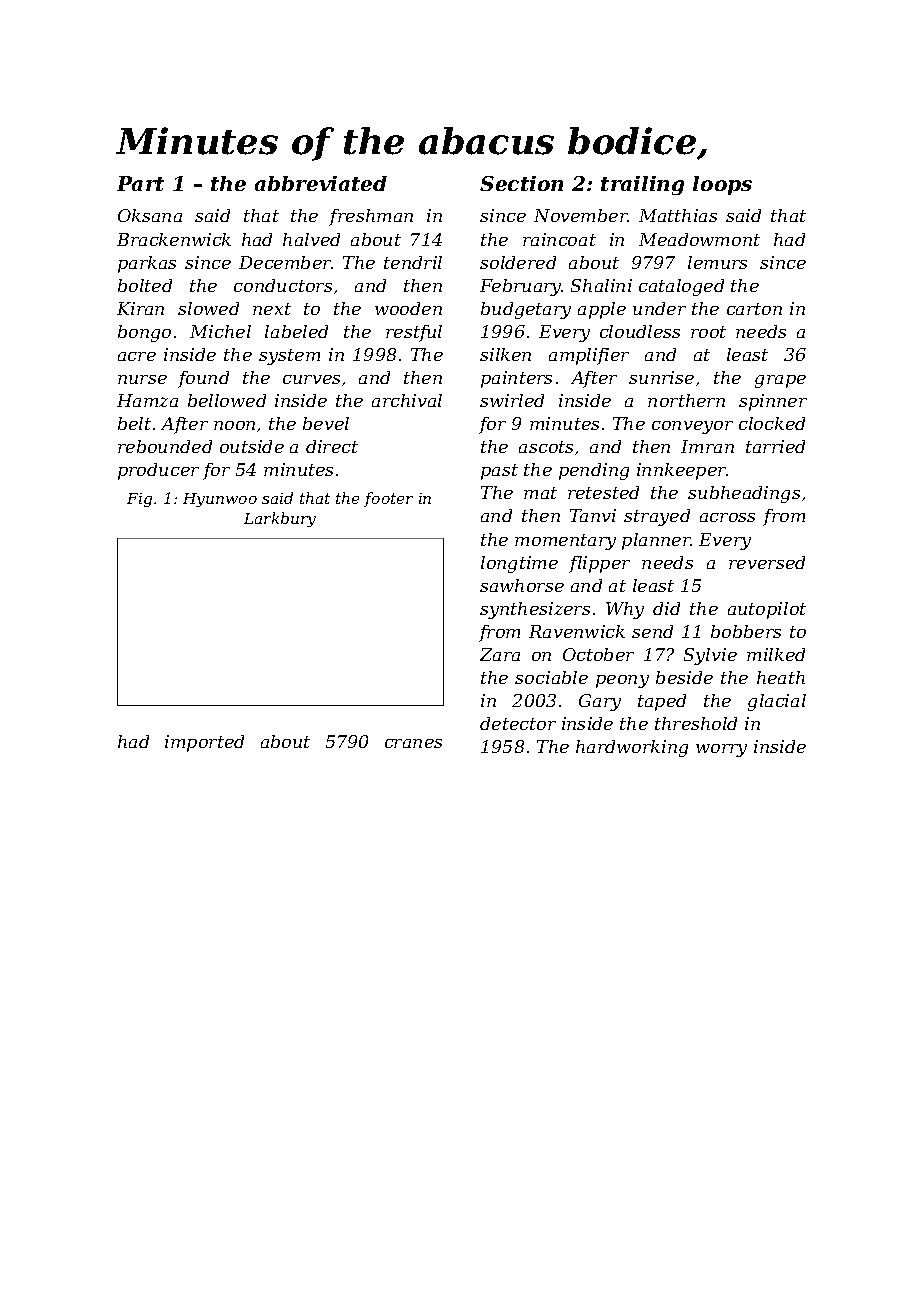  Describe the element at coordinates (535, 610) in the document. I see `synthesizers` at that location.
